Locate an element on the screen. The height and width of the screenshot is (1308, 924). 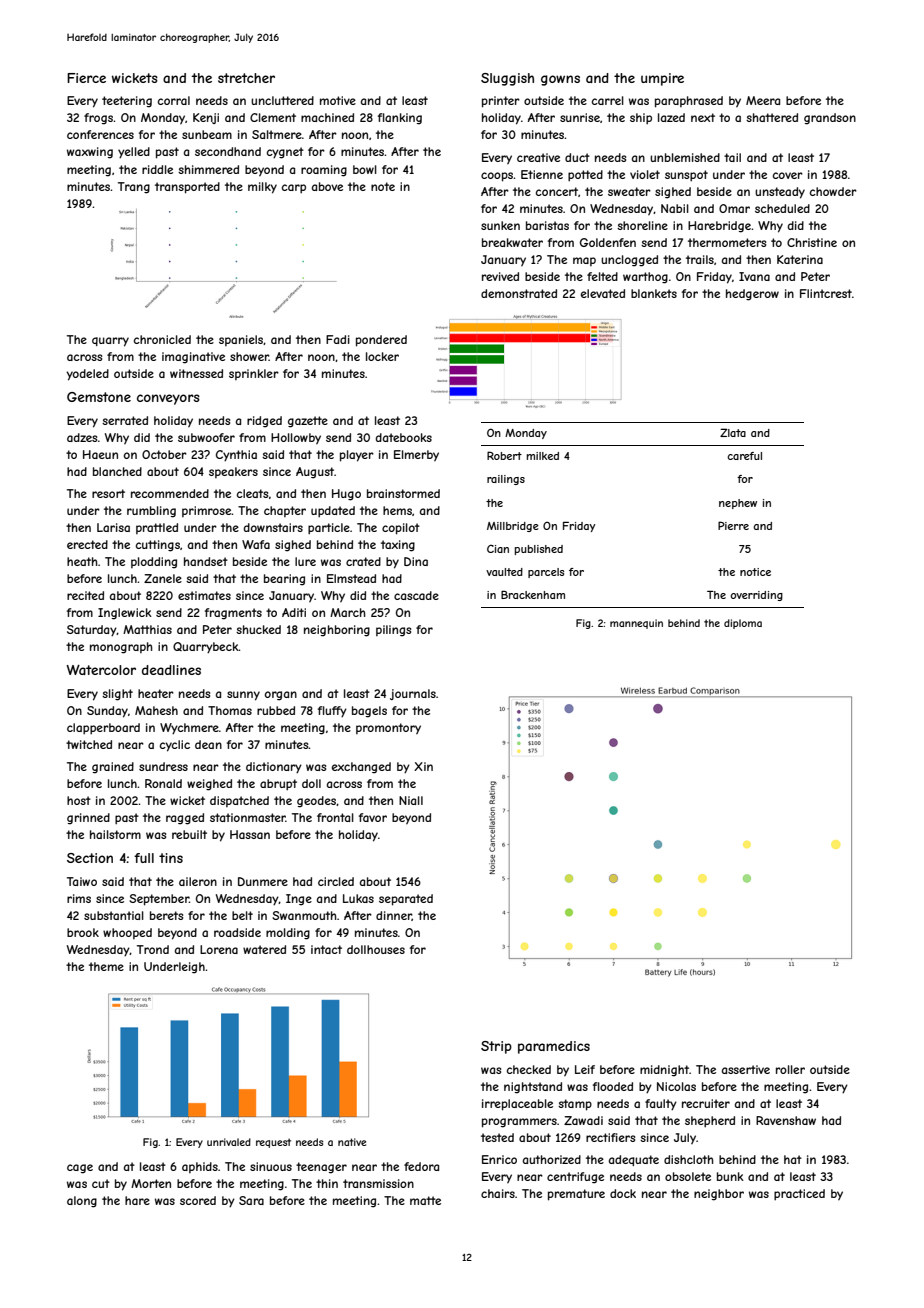
Etienne is located at coordinates (542, 174).
